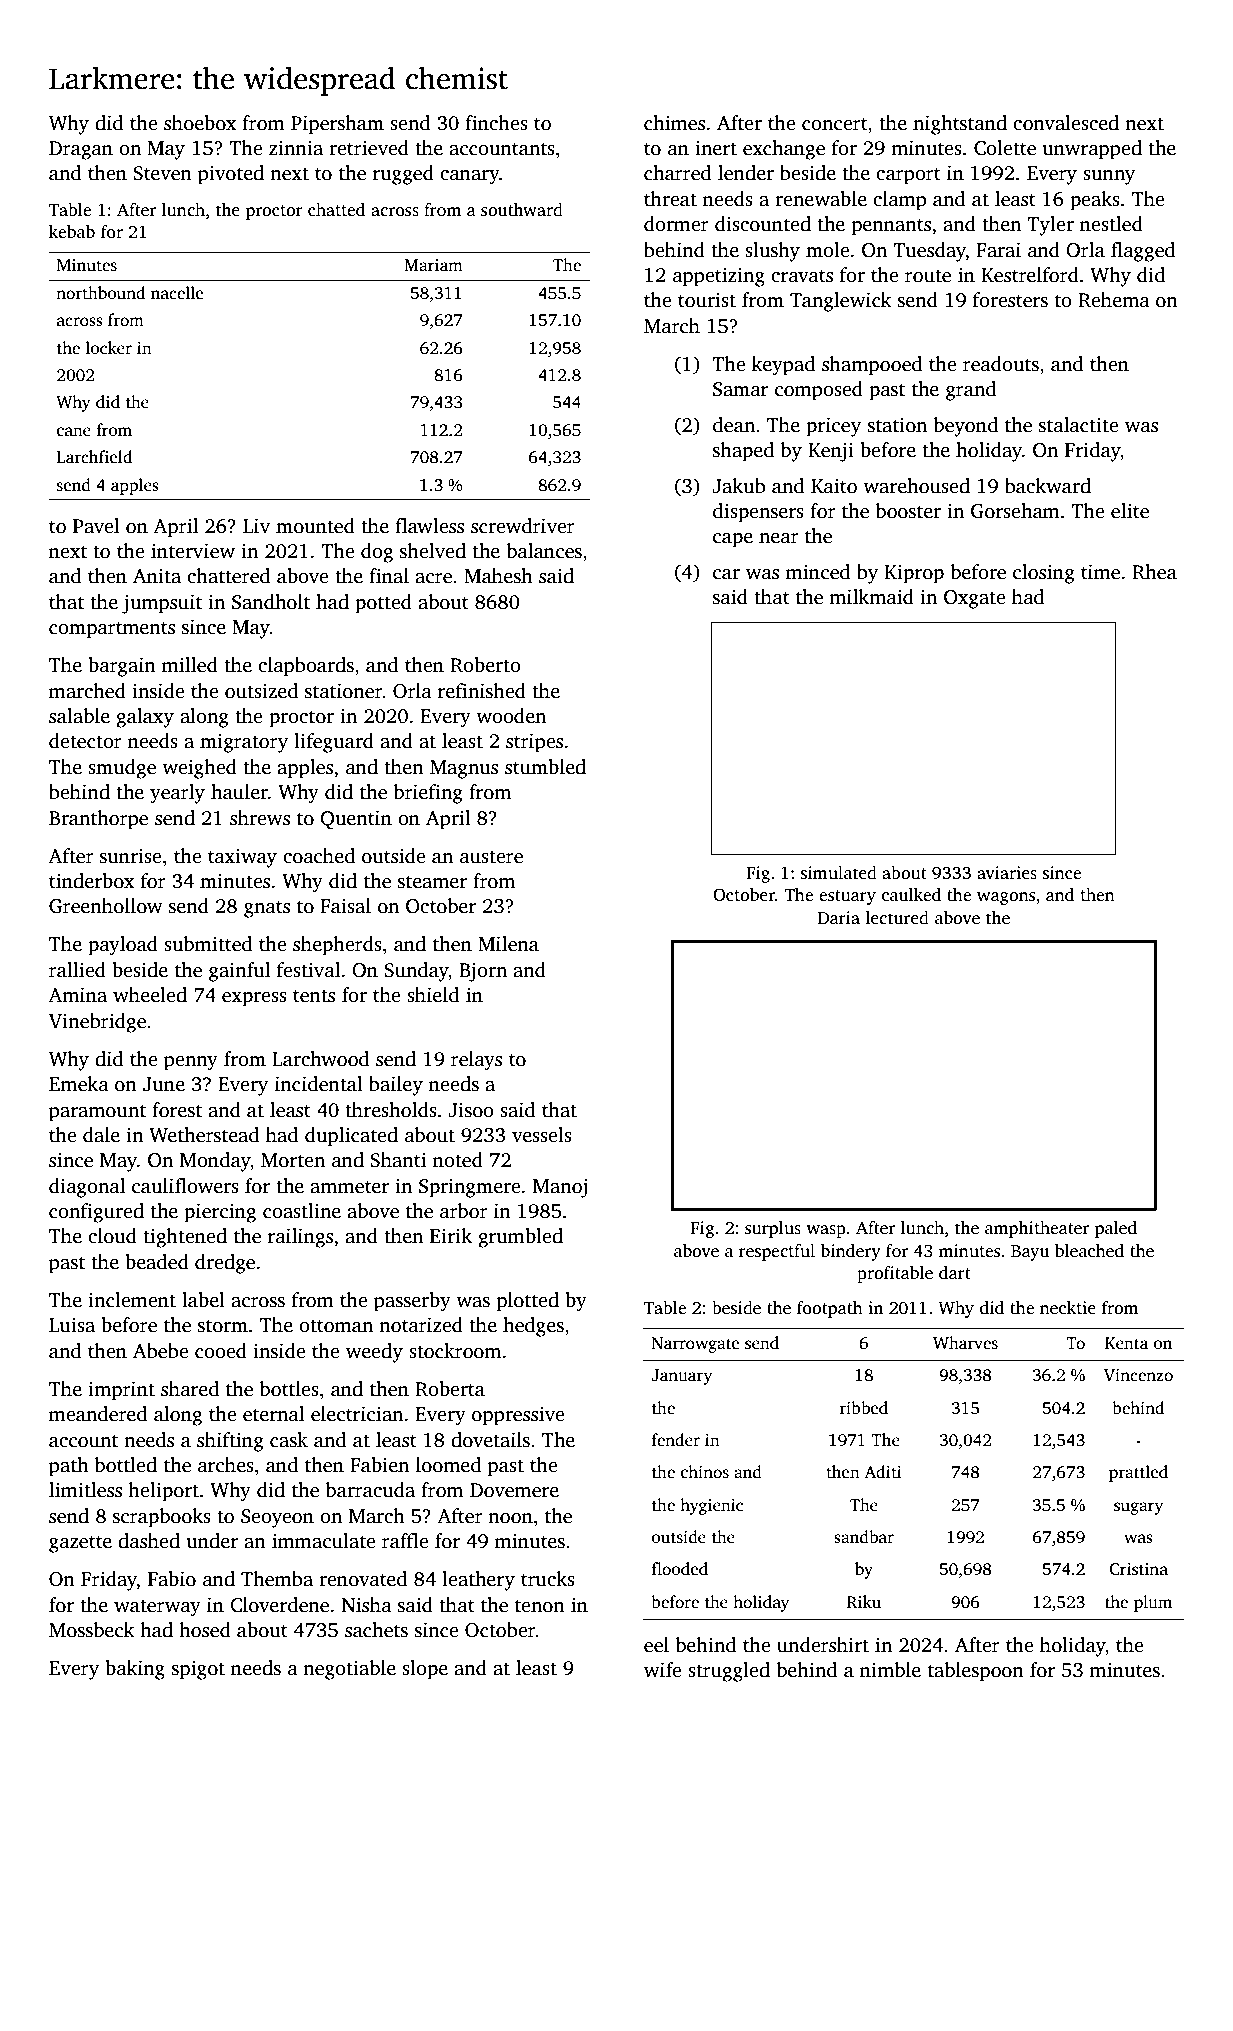  Describe the element at coordinates (522, 210) in the screenshot. I see `southward` at that location.
